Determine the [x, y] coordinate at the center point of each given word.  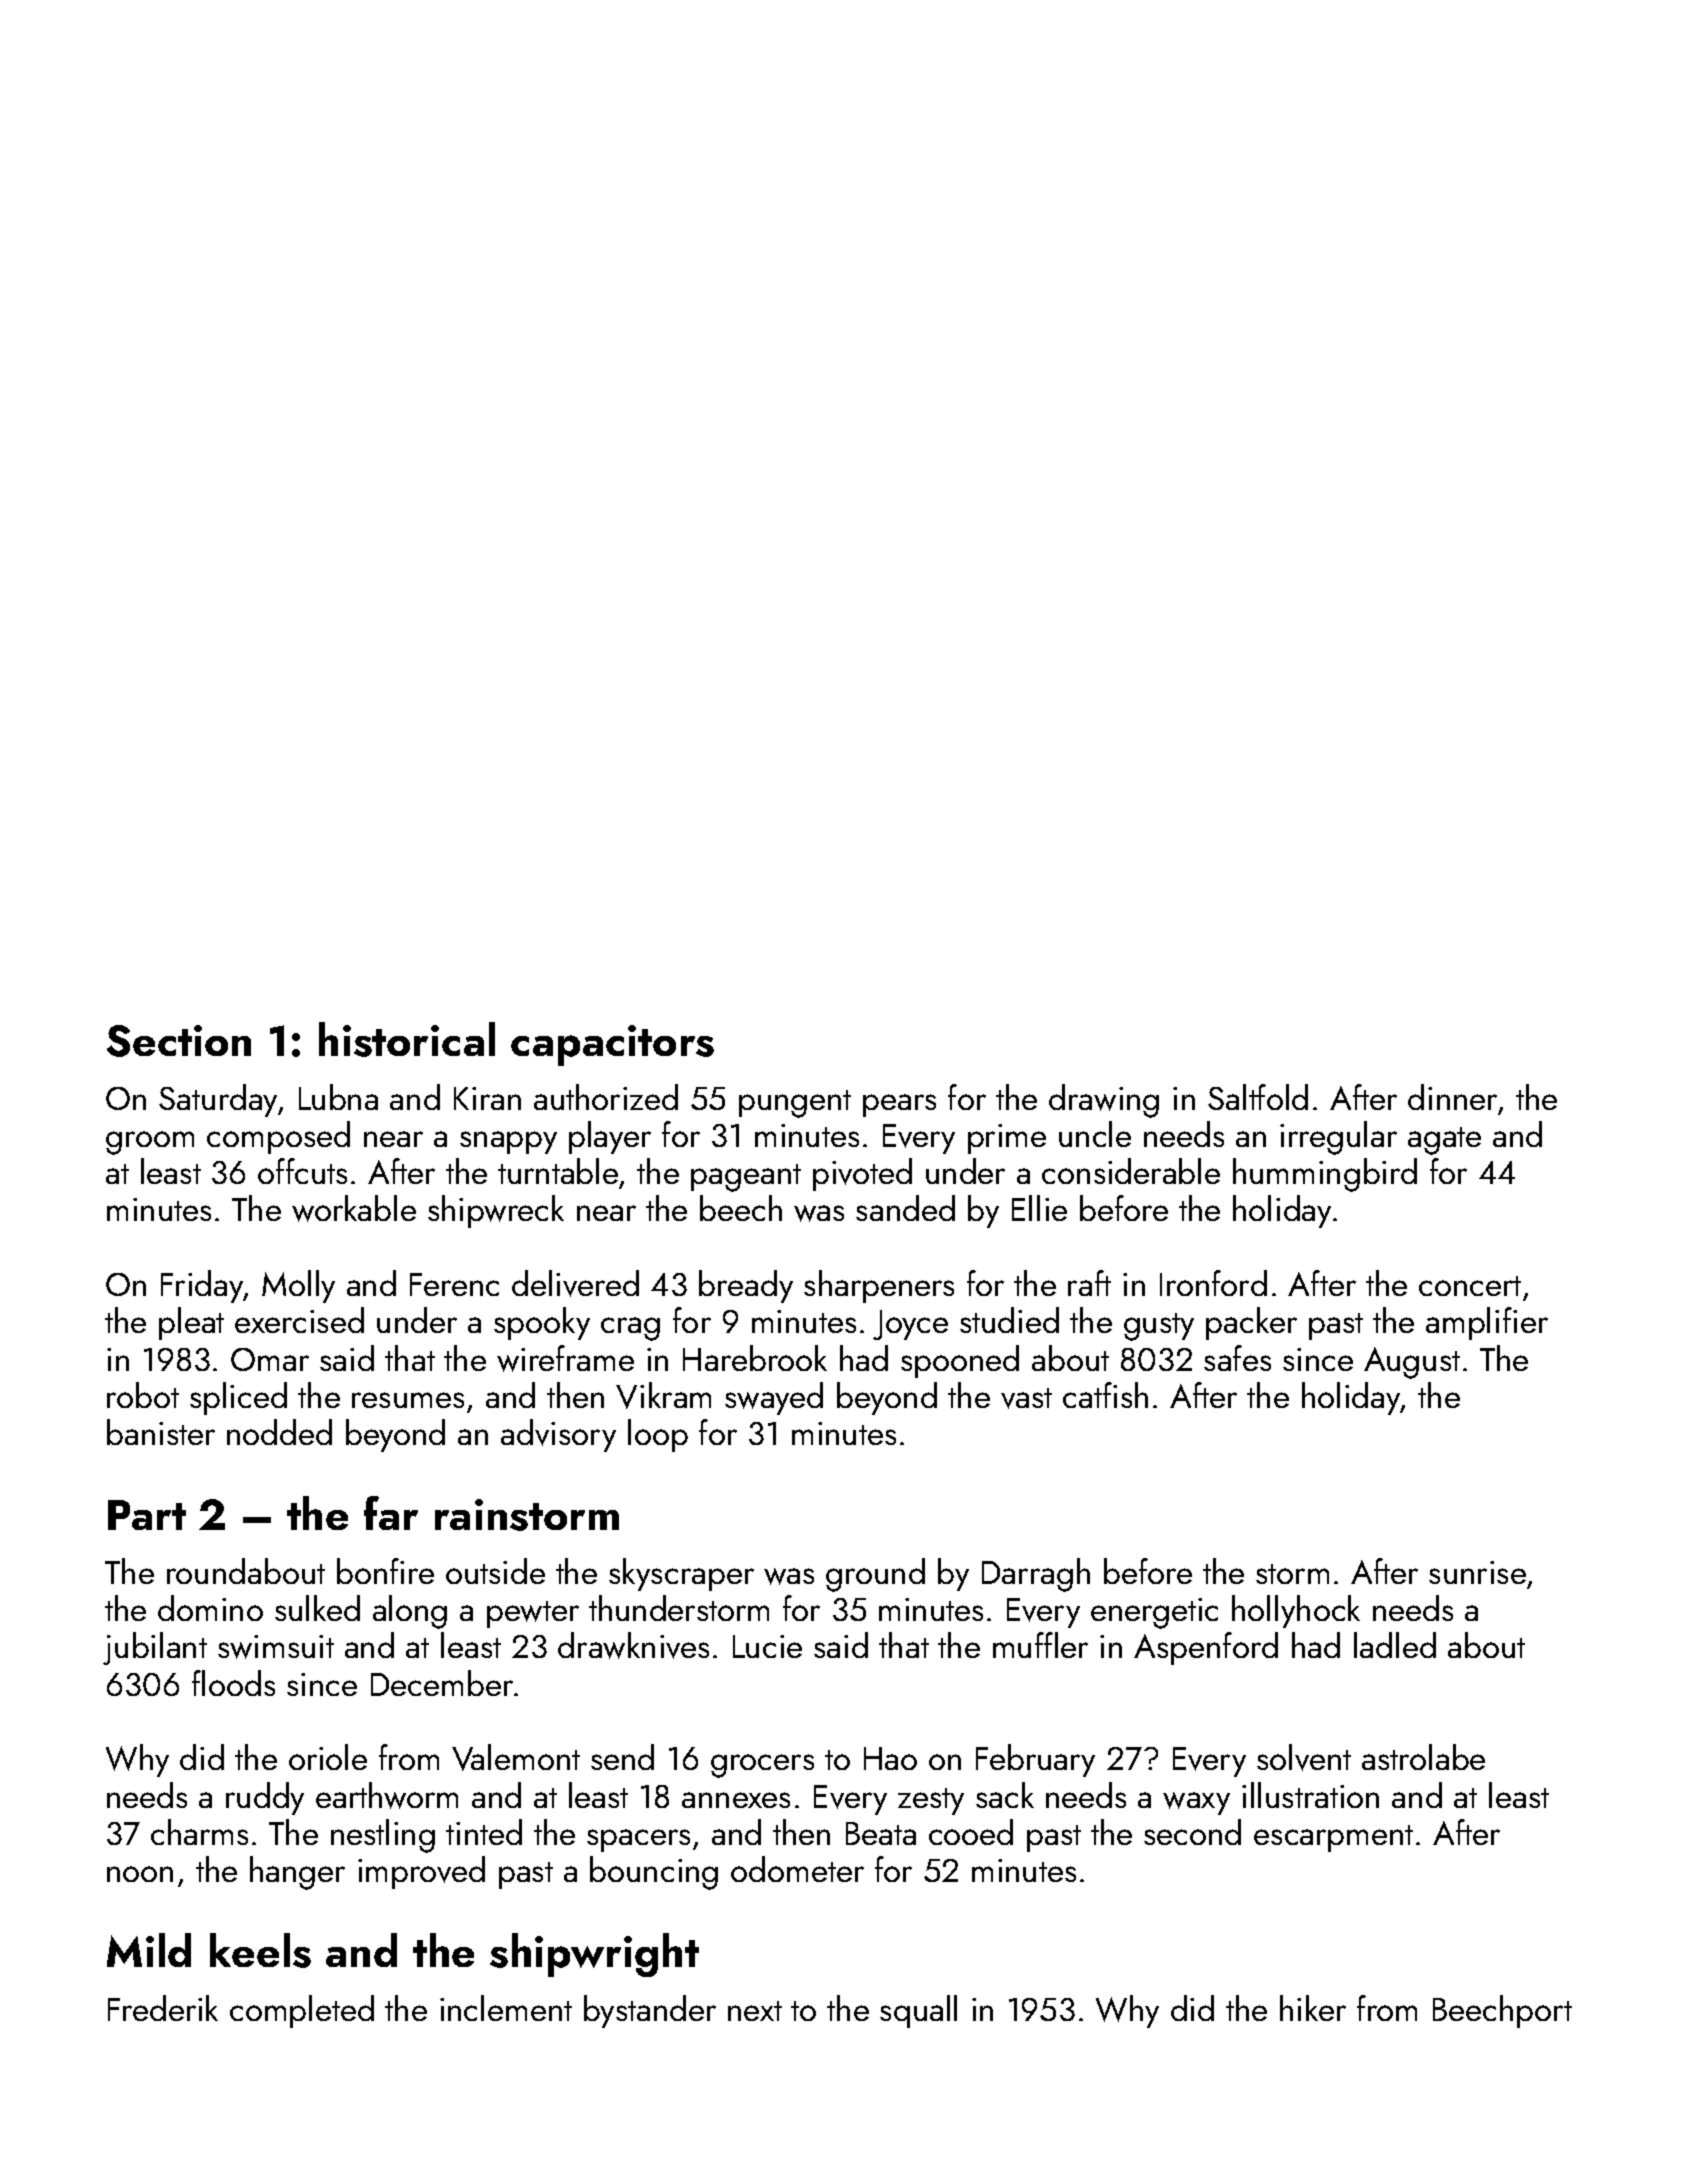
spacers [638, 1840]
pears [899, 1105]
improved [421, 1872]
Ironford [1213, 1283]
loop [658, 1435]
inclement [506, 2008]
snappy [508, 1142]
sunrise [1477, 1572]
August [1412, 1363]
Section [179, 1041]
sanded [905, 1208]
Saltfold [1258, 1097]
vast [1026, 1398]
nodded [279, 1432]
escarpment [1333, 1838]
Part [147, 1515]
